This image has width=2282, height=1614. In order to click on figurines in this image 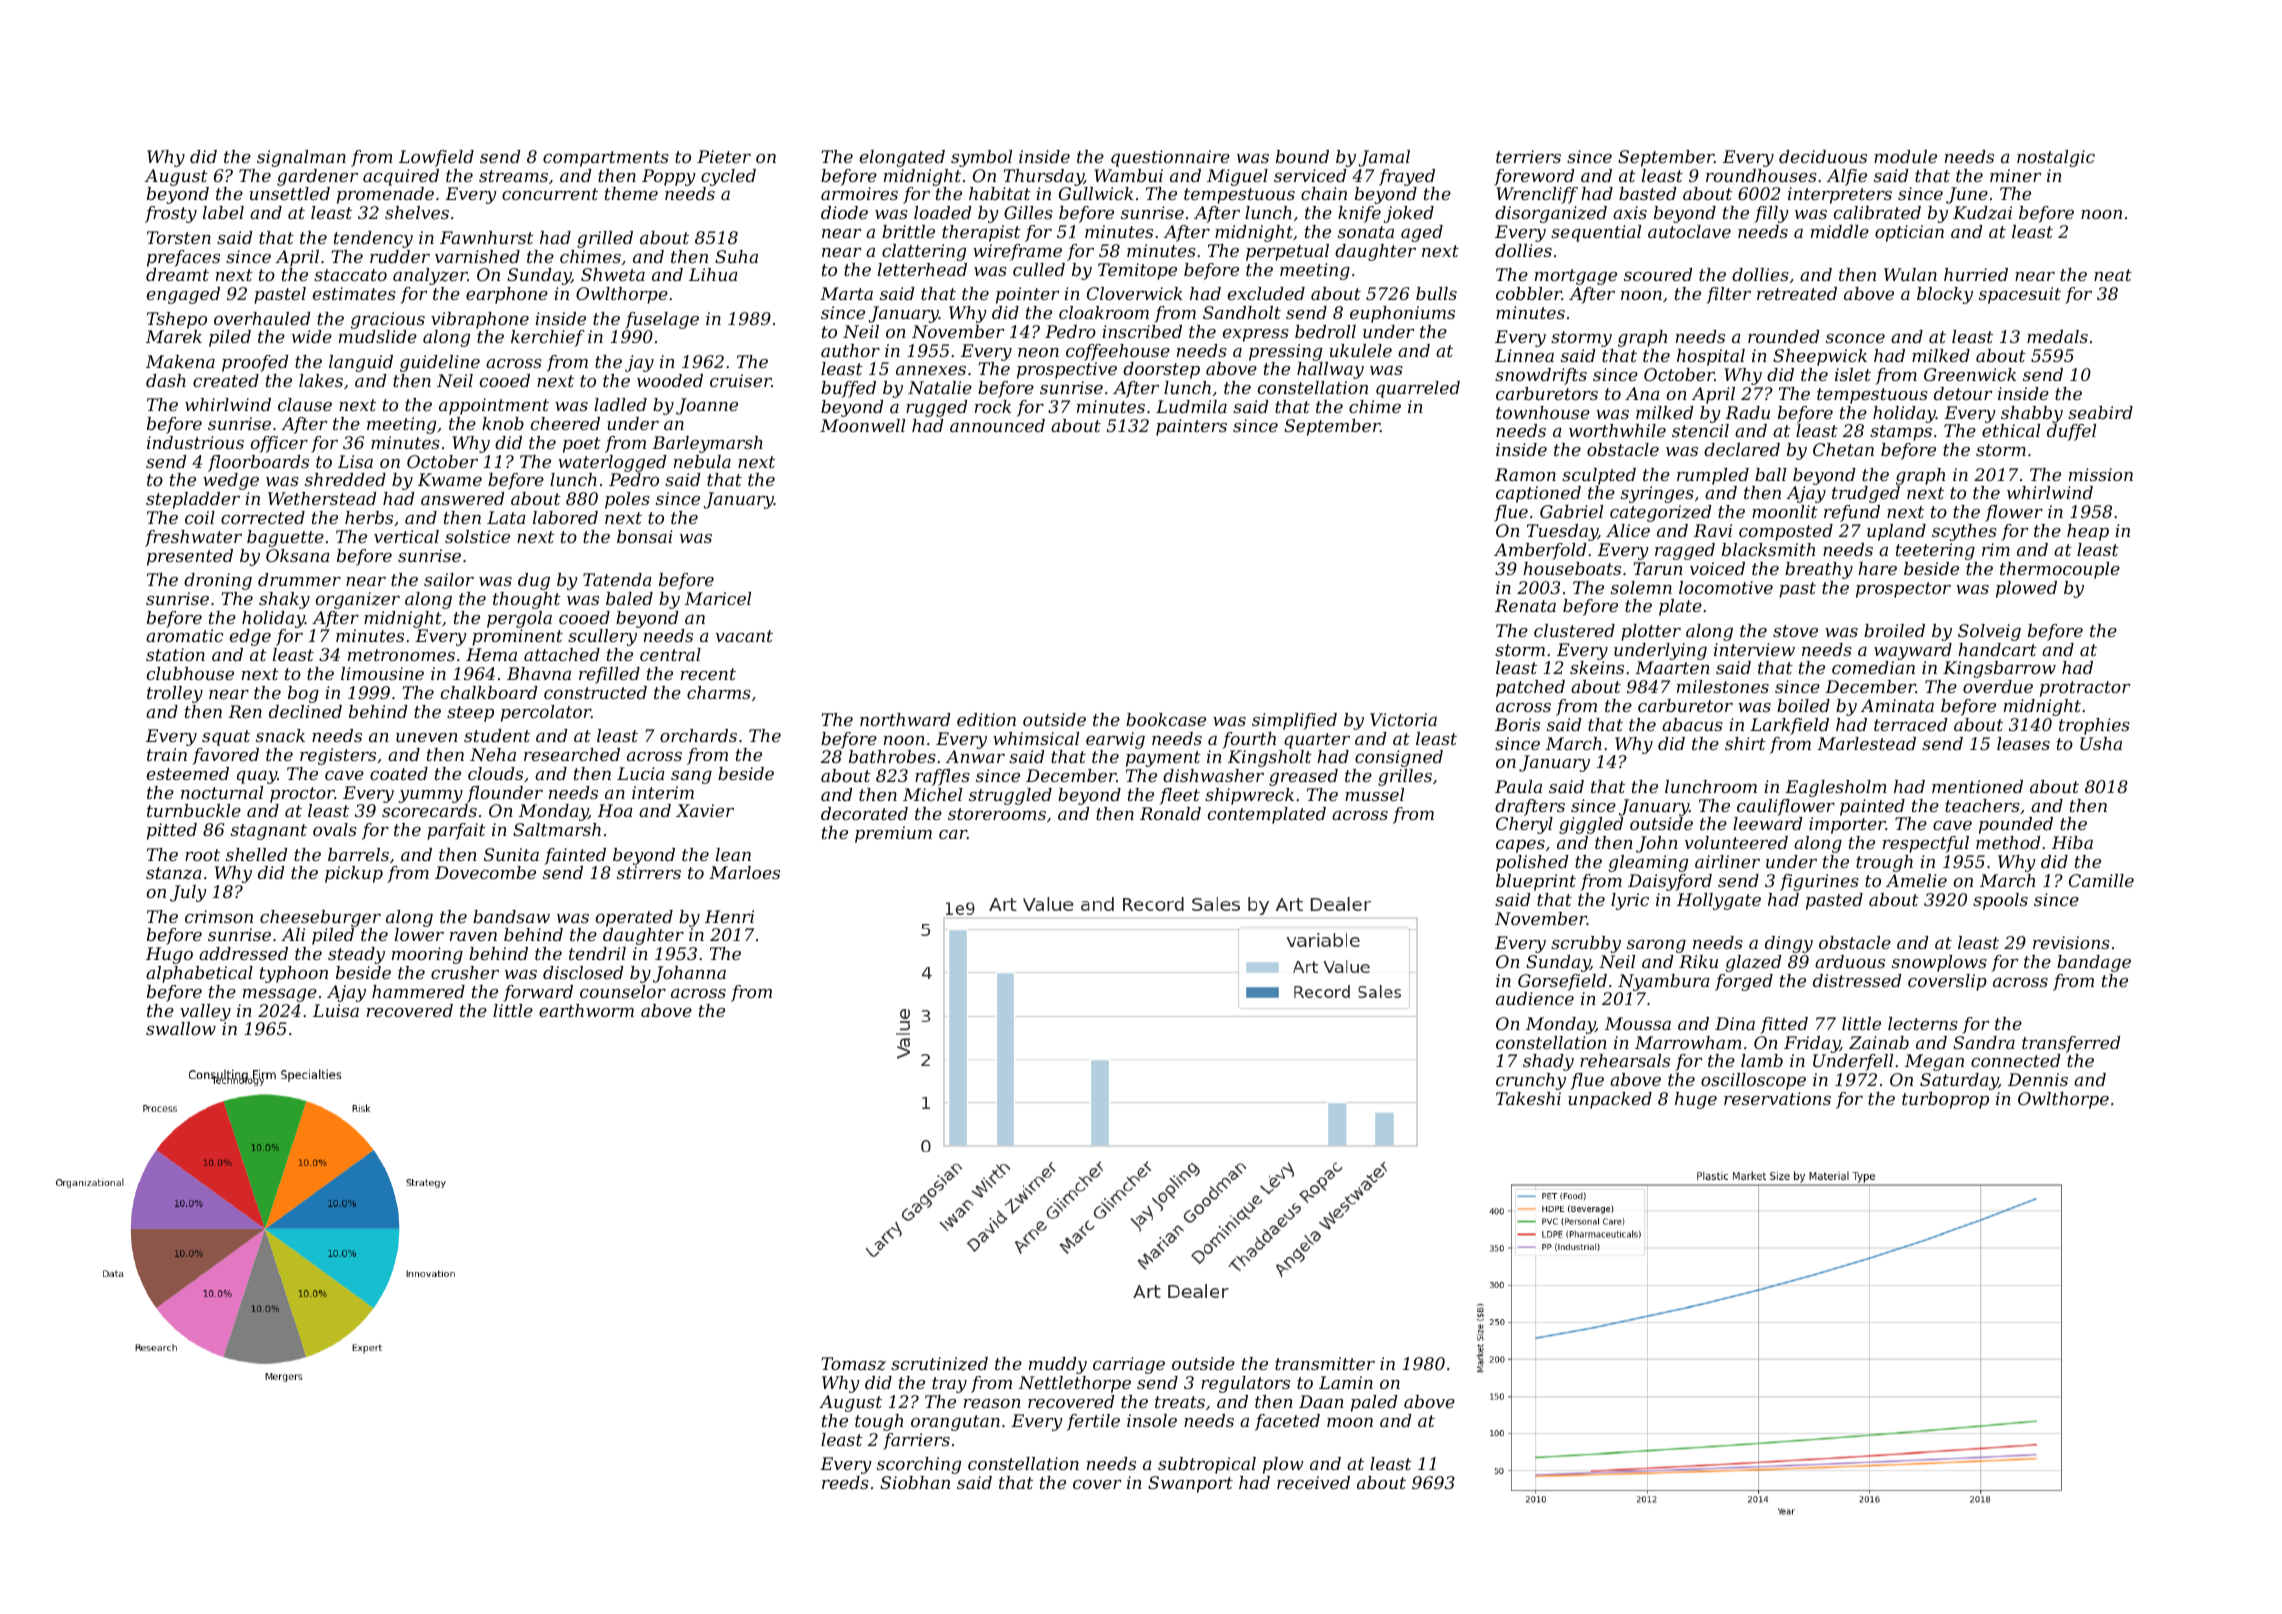, I will do `click(1819, 882)`.
